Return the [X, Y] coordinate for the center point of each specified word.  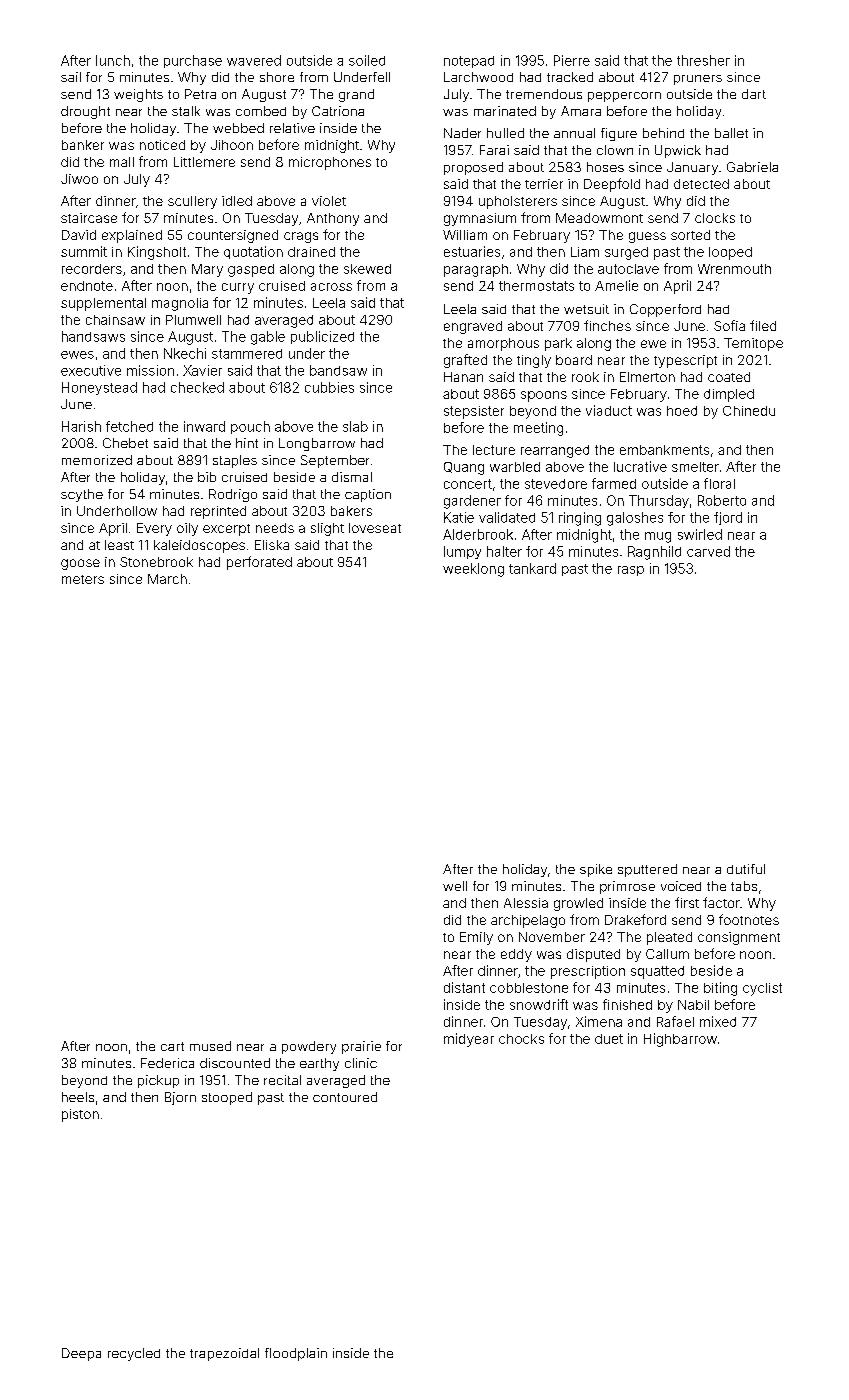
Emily [476, 938]
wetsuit [586, 309]
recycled [134, 1354]
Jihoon [232, 145]
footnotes [749, 919]
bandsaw [338, 370]
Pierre [572, 60]
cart [172, 1046]
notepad [469, 62]
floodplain [296, 1354]
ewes [77, 355]
